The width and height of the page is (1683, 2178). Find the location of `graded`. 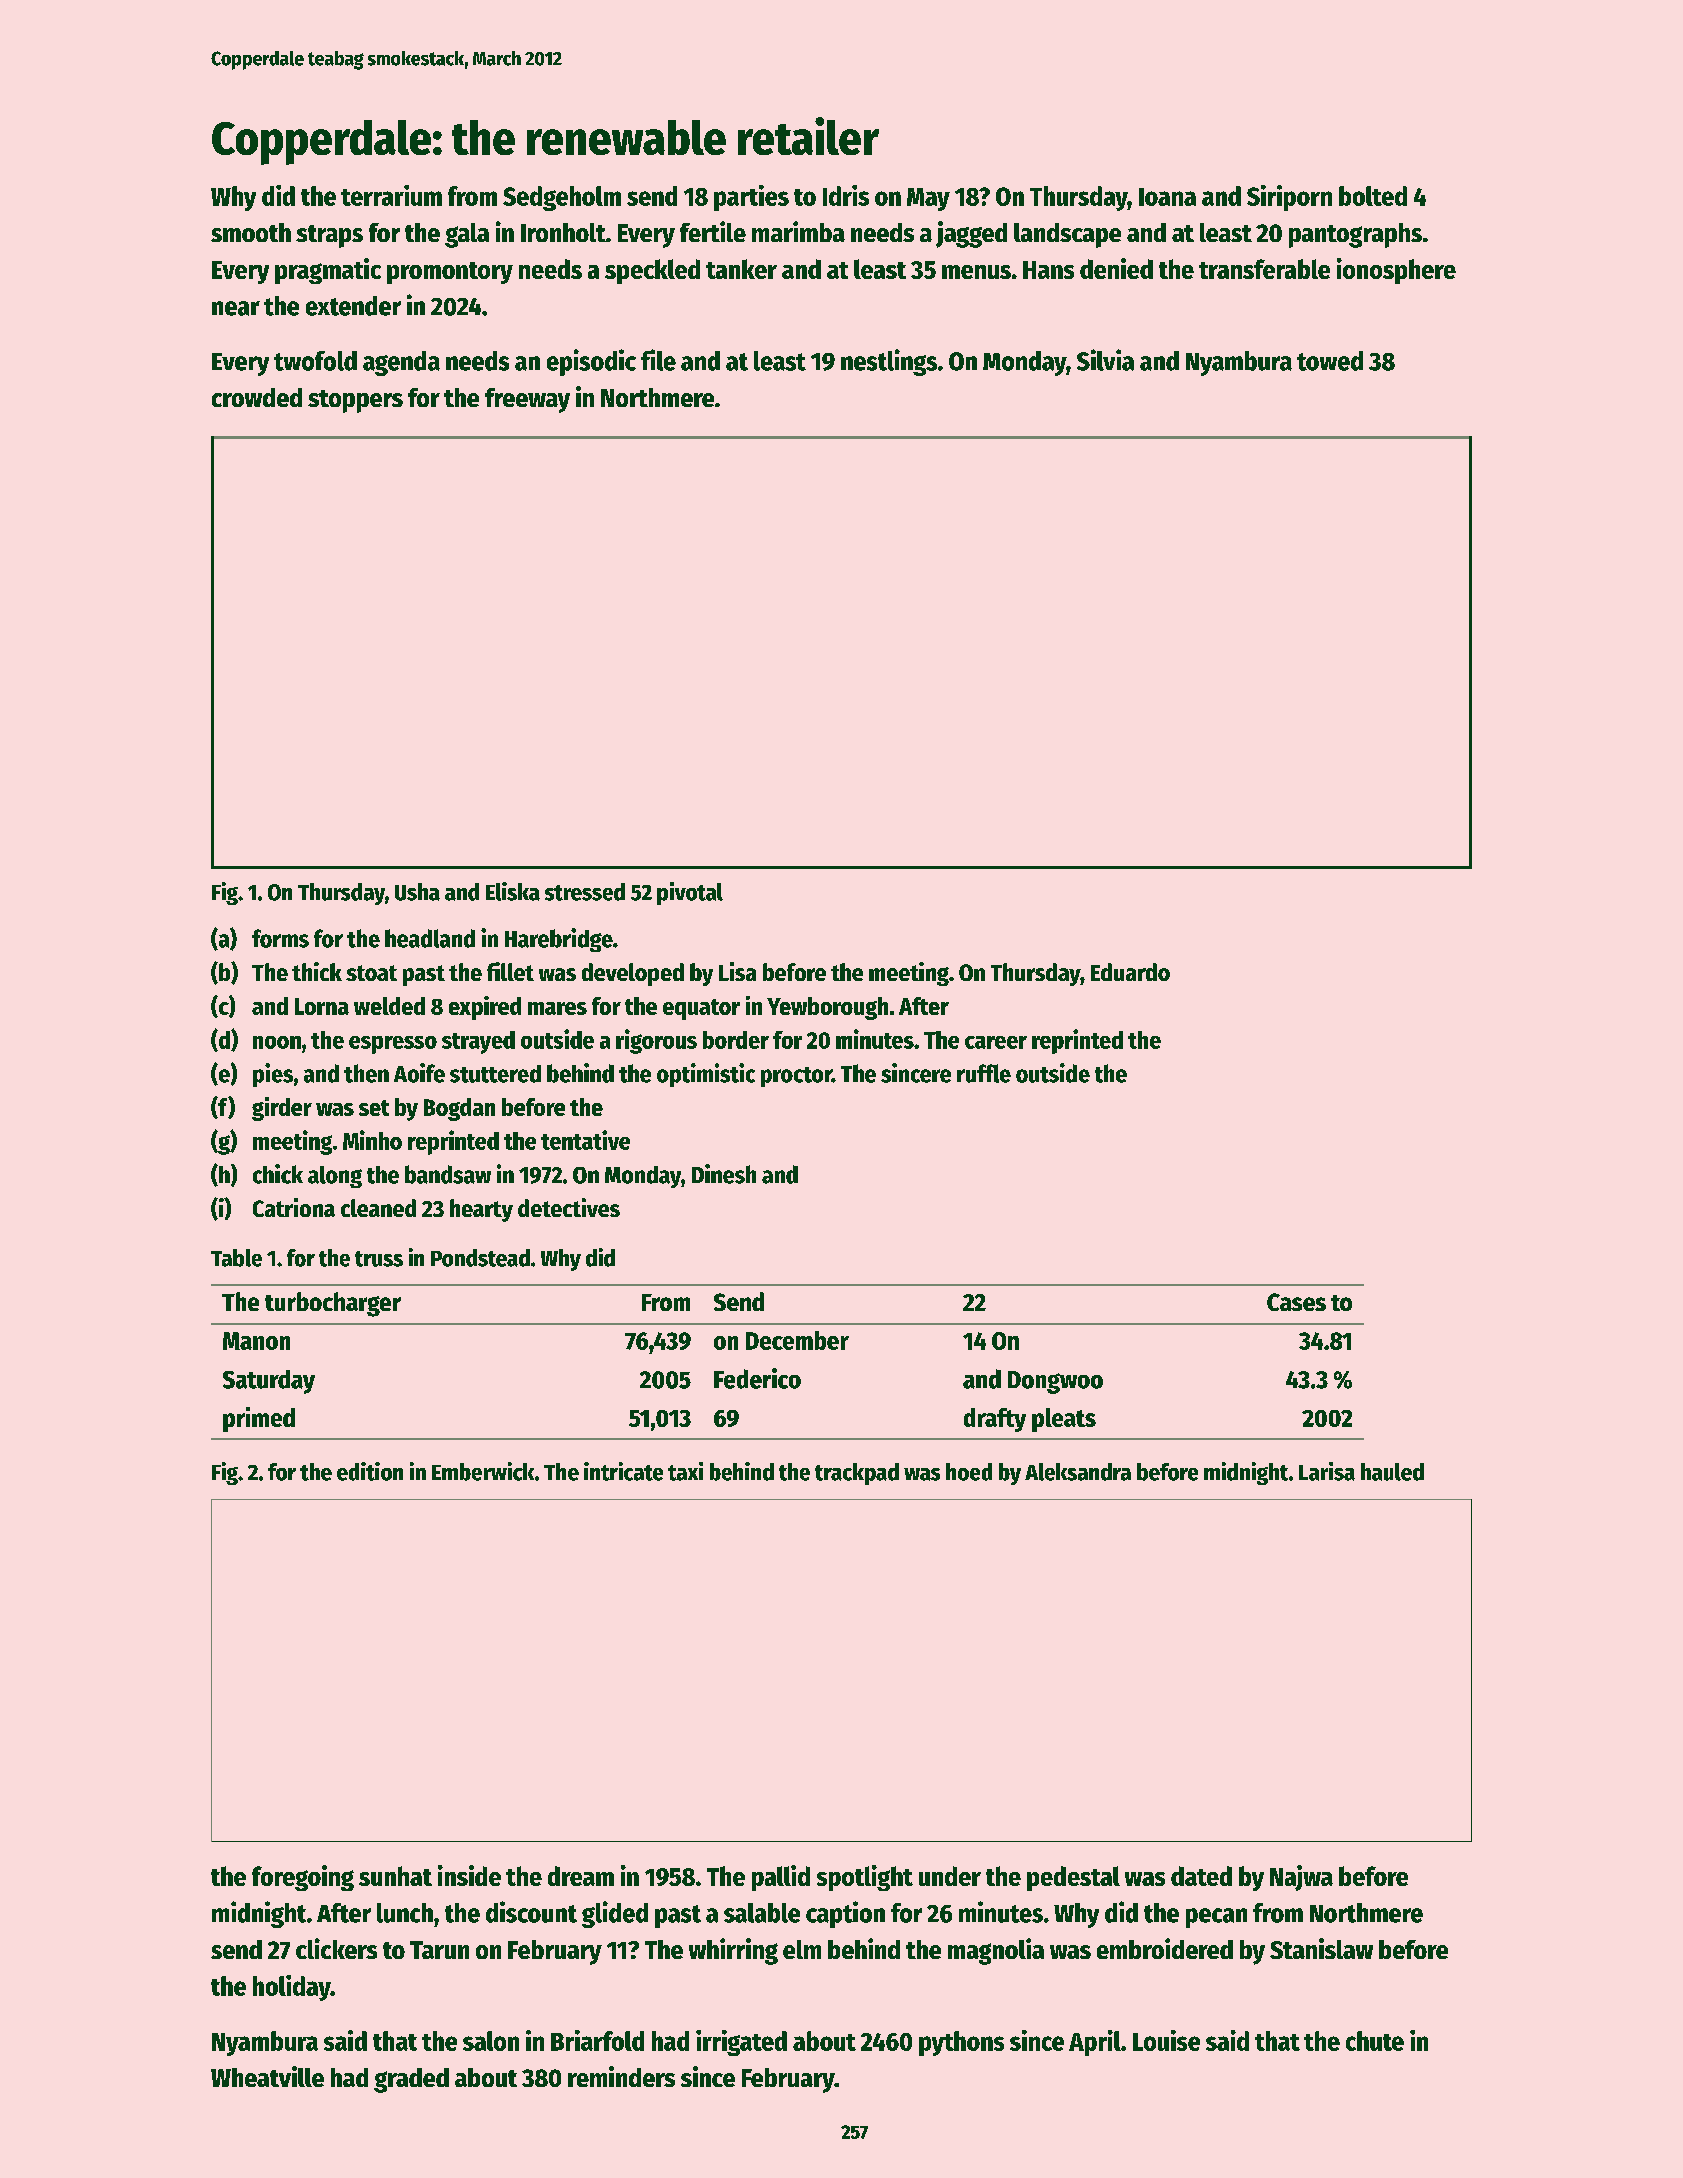

graded is located at coordinates (411, 2080).
